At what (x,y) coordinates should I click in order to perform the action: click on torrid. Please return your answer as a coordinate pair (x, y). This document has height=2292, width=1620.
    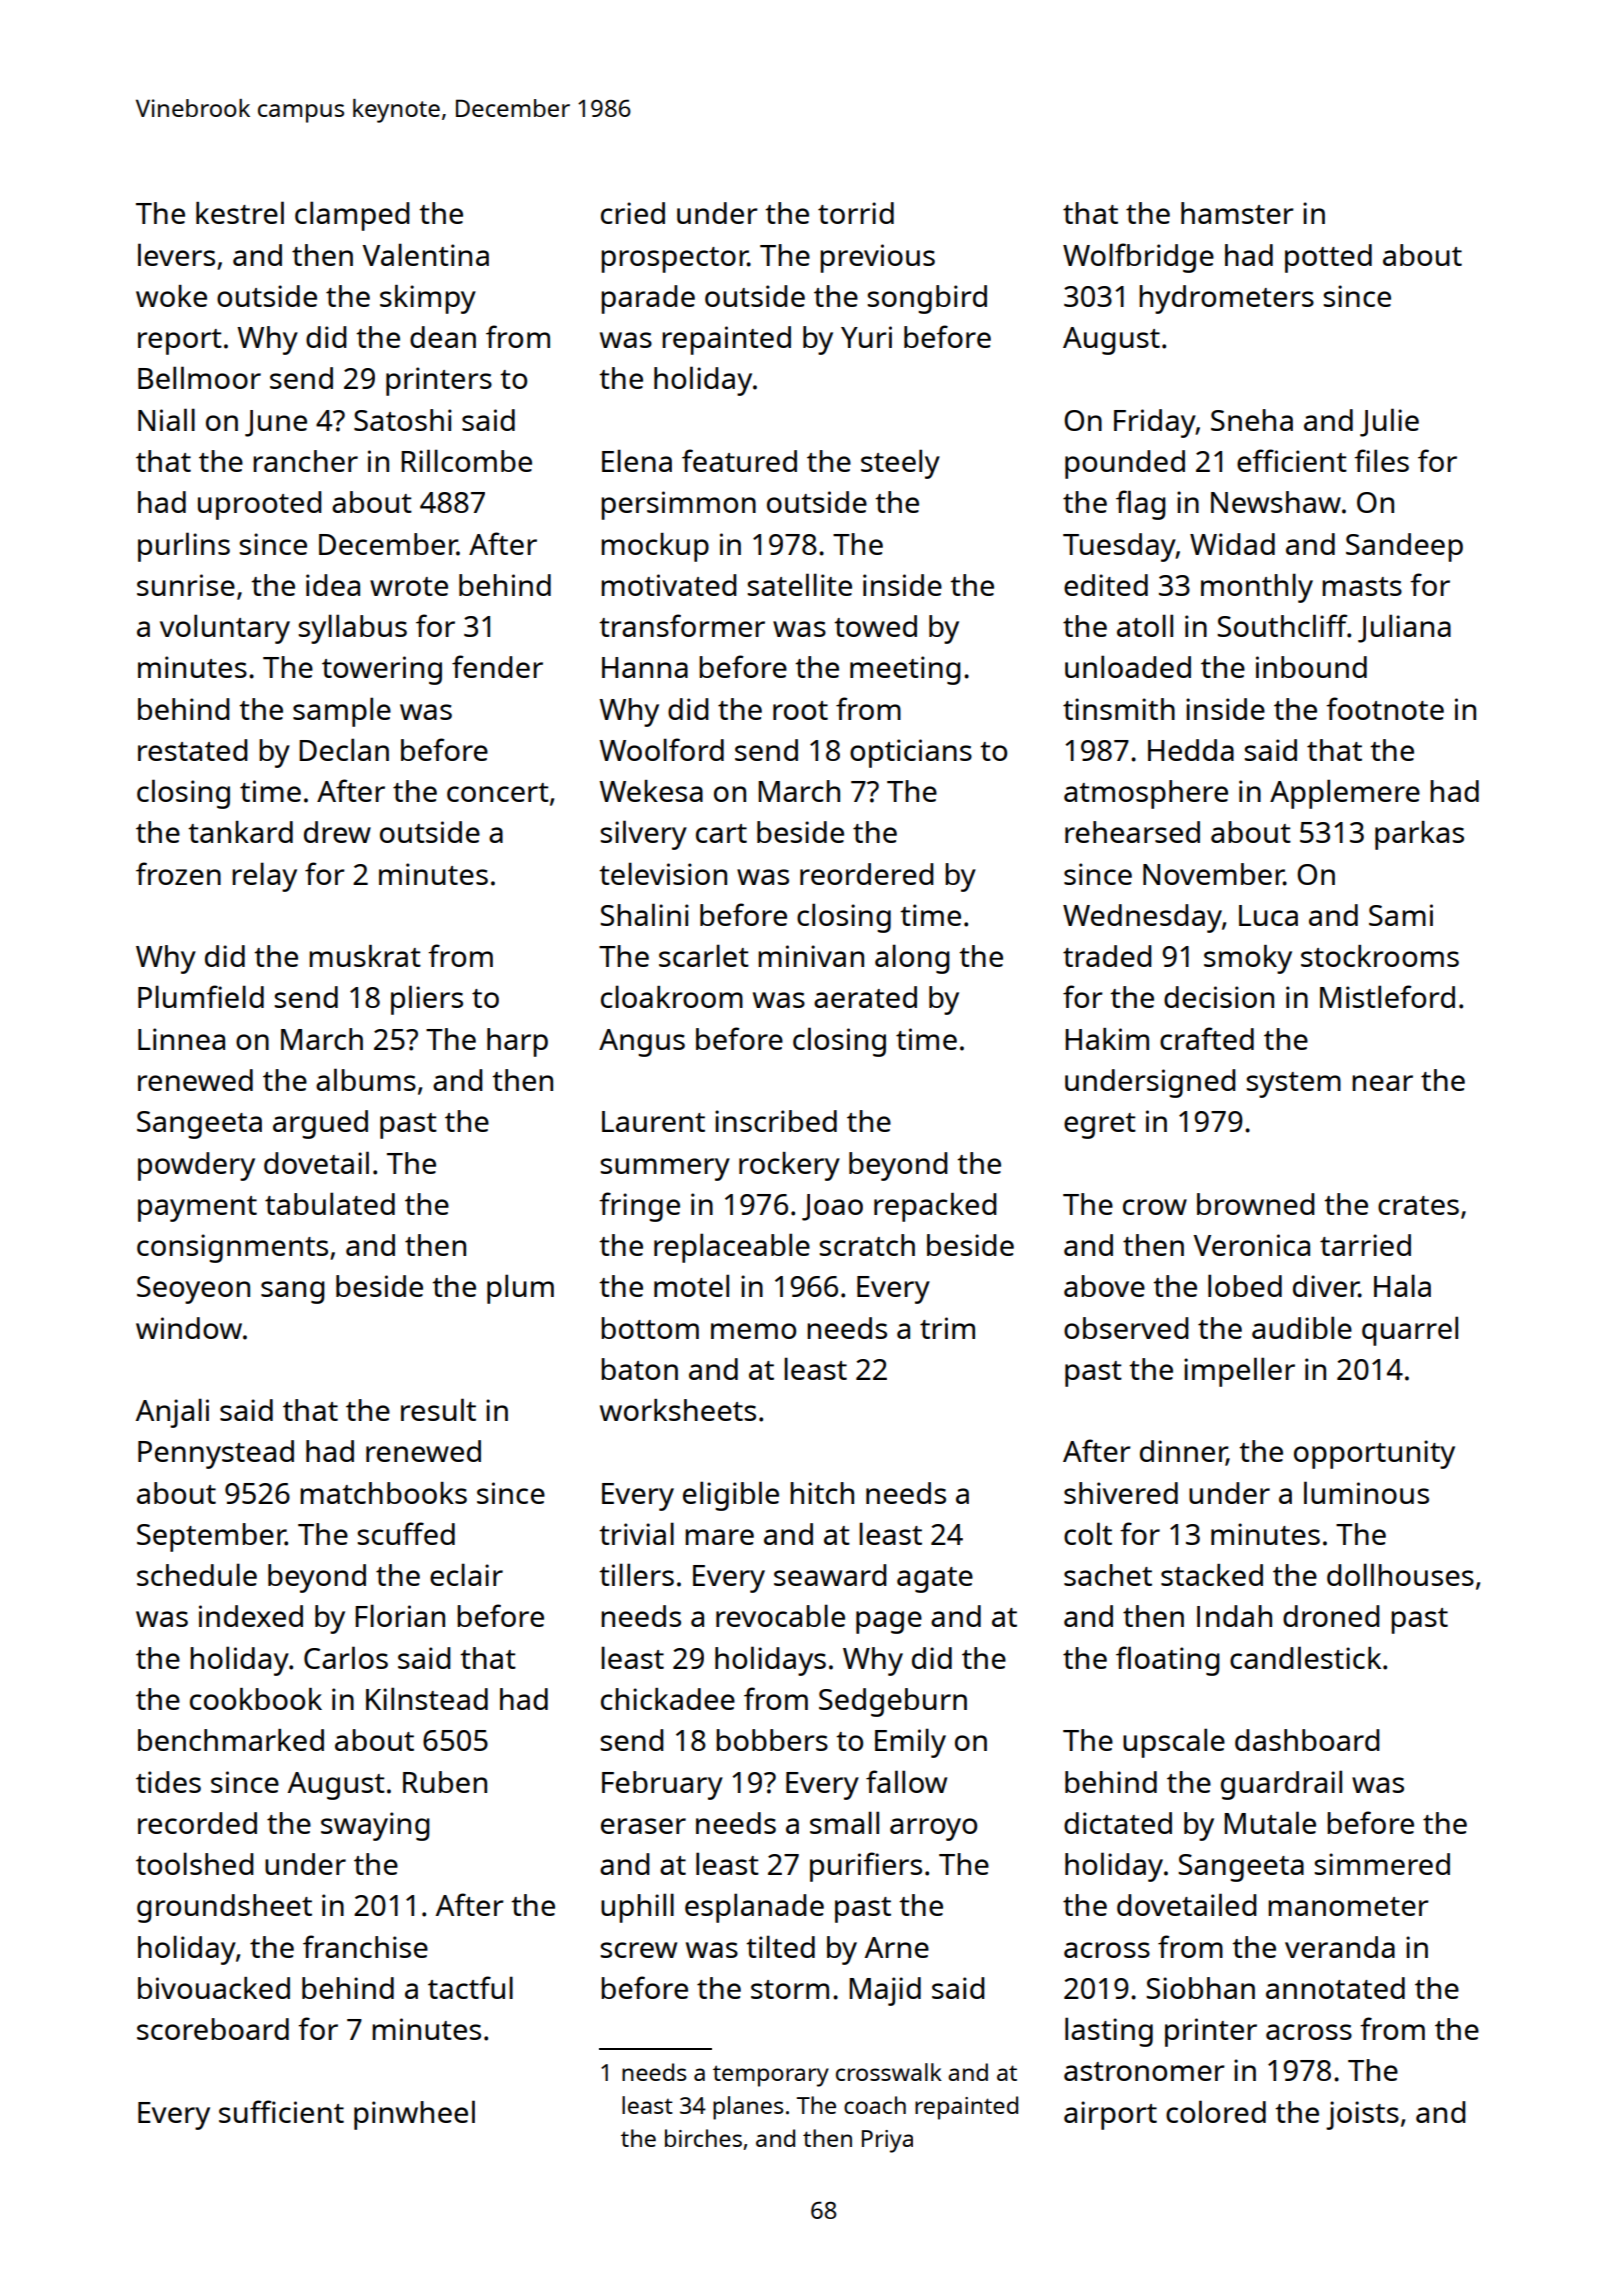
    Looking at the image, I should click on (856, 213).
